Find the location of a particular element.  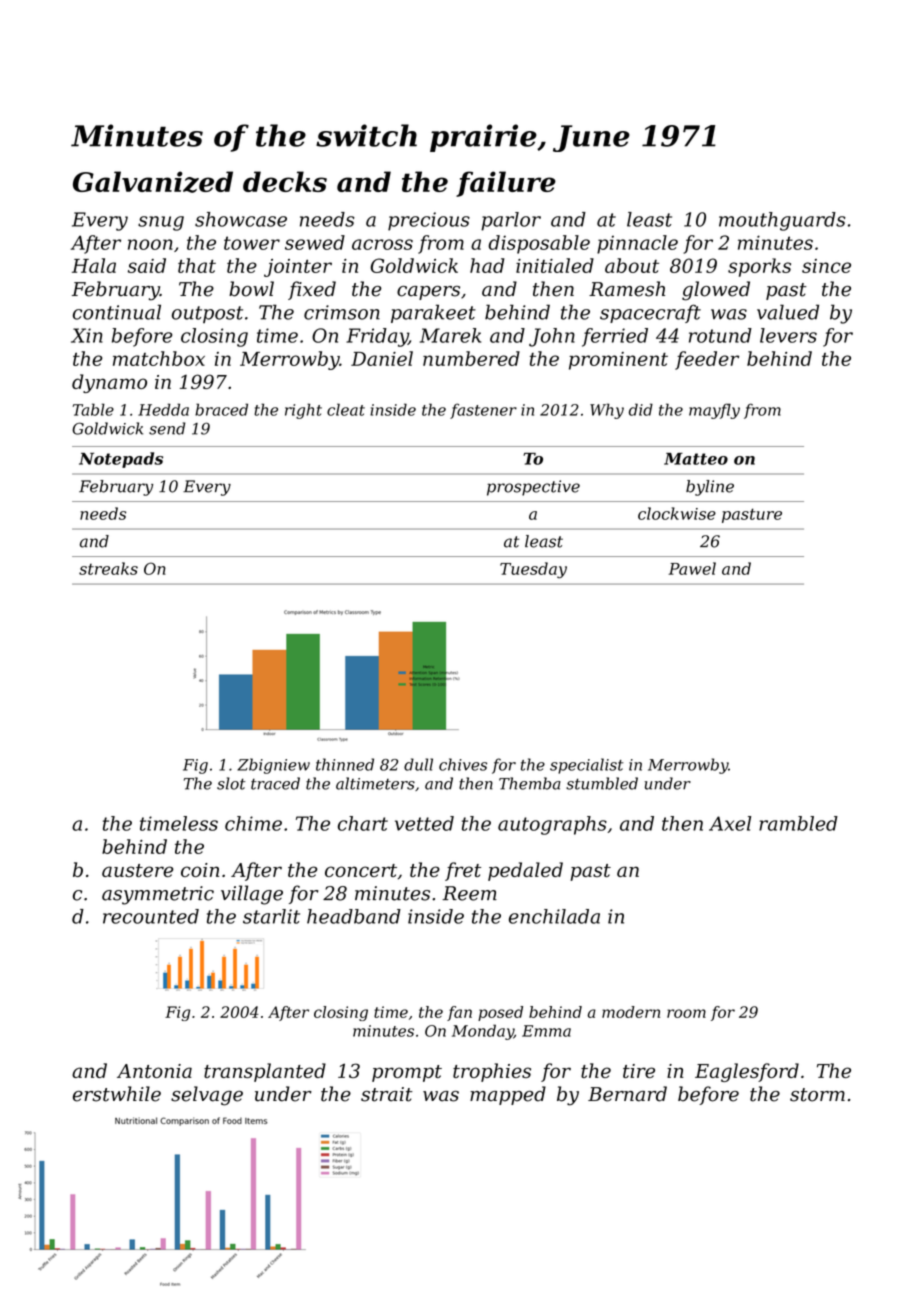

Bernard is located at coordinates (627, 1094).
